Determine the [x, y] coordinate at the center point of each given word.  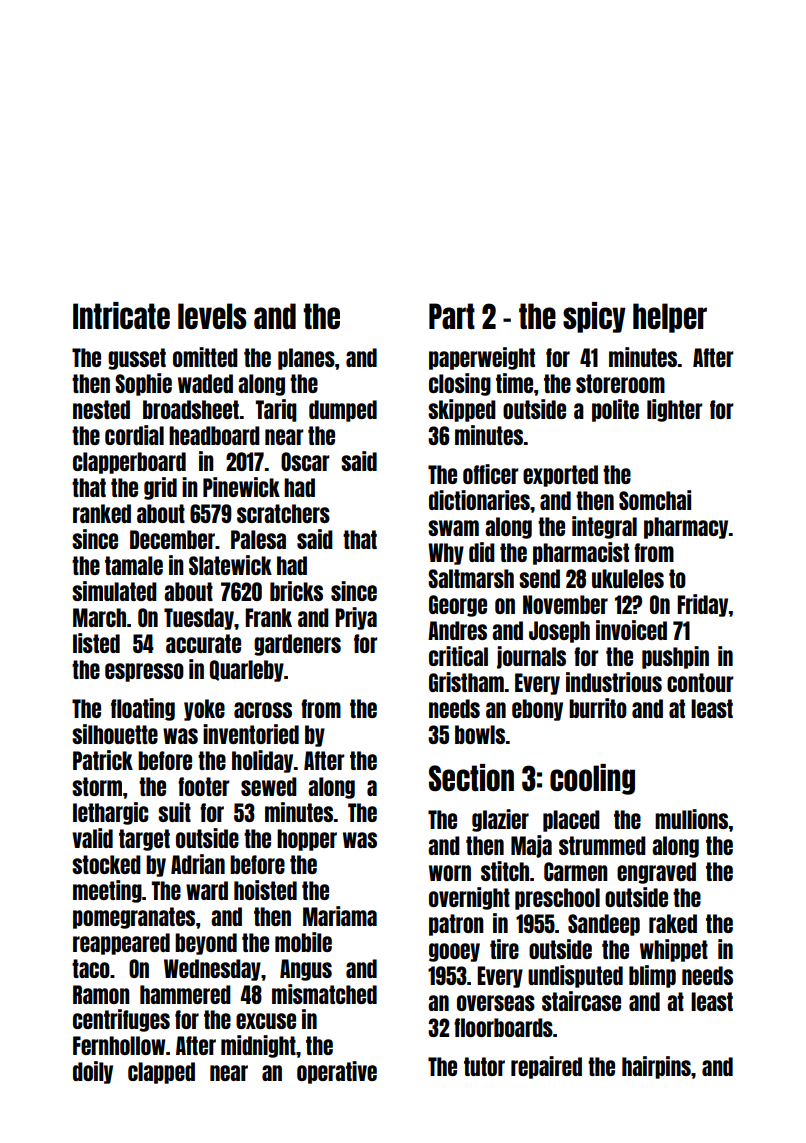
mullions [691, 819]
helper [670, 318]
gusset [137, 359]
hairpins [656, 1067]
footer [203, 786]
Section [471, 777]
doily [93, 1072]
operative [337, 1072]
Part [452, 316]
